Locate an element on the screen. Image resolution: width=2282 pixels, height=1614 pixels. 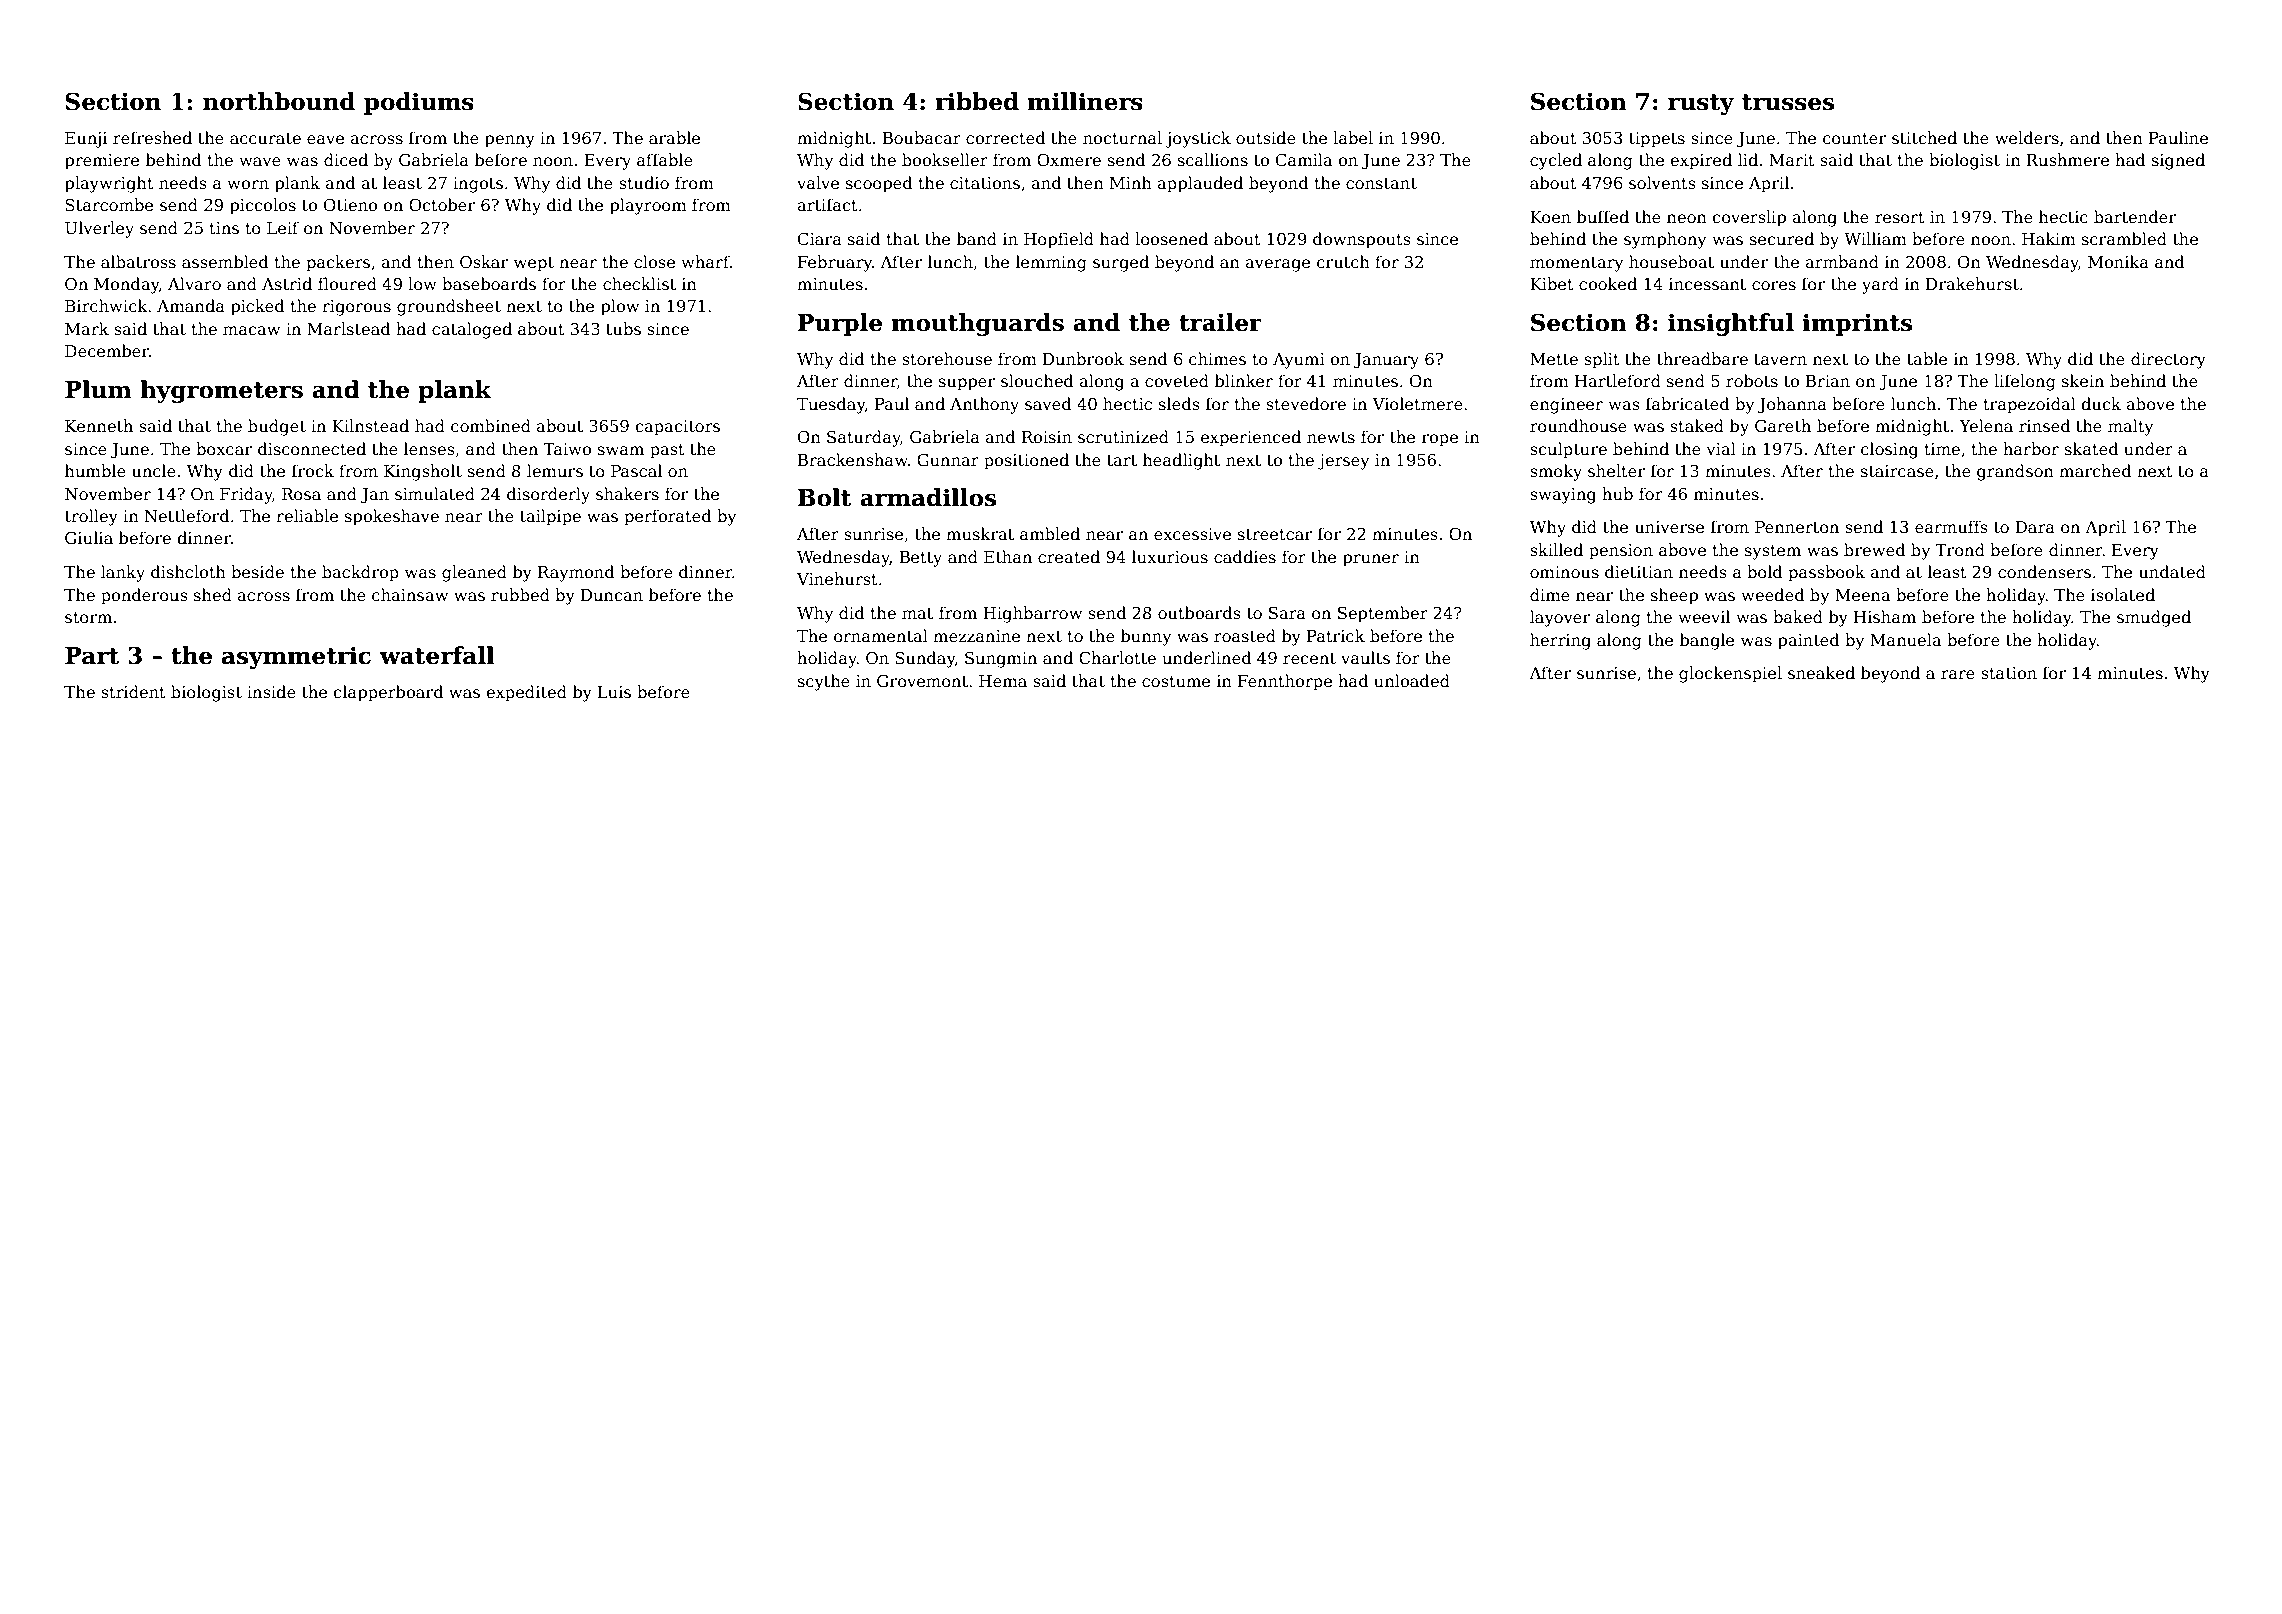
bartender is located at coordinates (2135, 217).
